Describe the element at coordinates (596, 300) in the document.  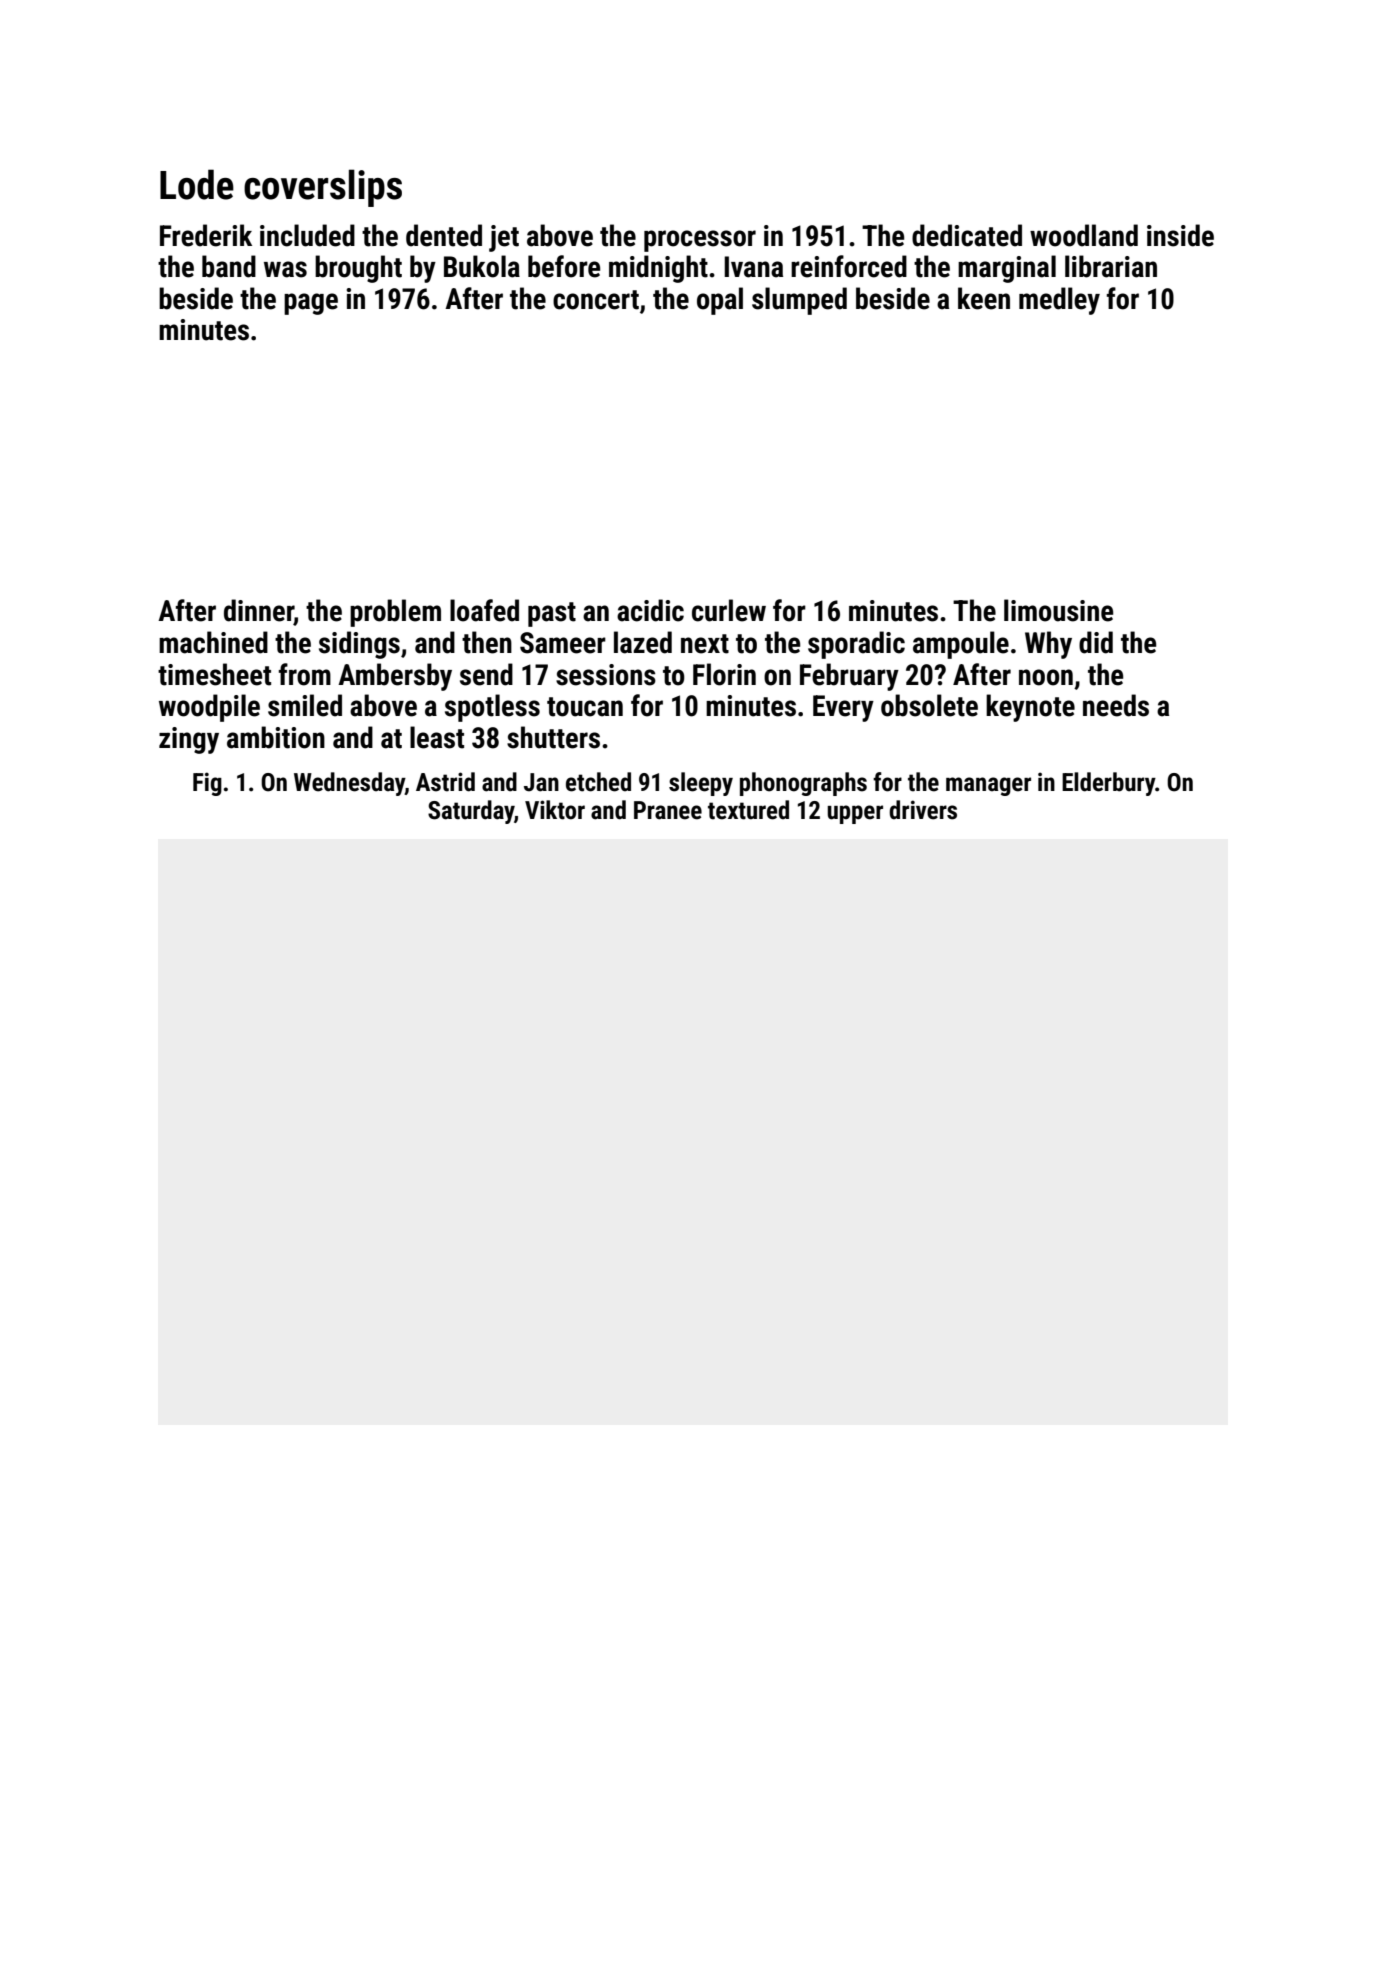
I see `concert` at that location.
